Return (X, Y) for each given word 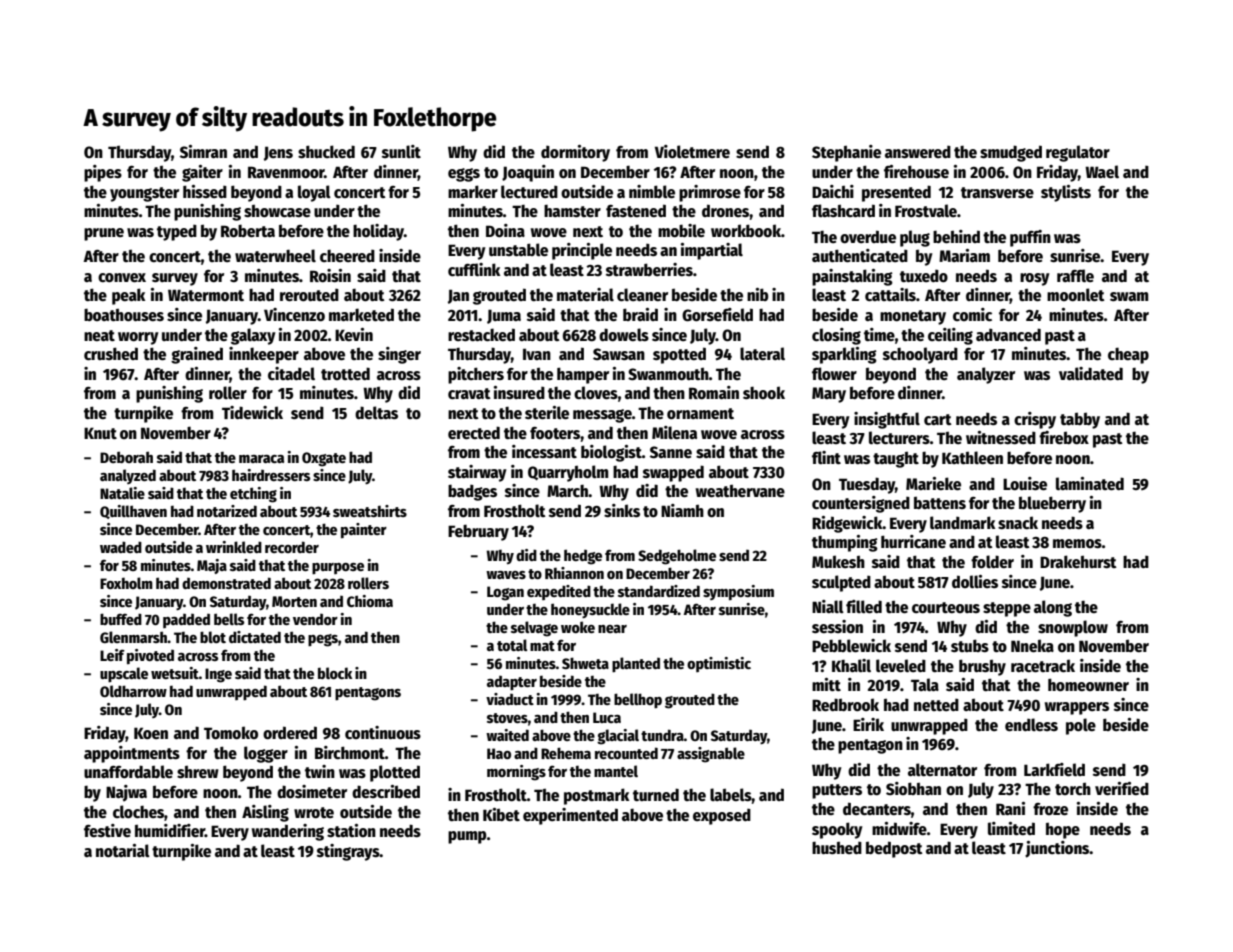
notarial (123, 850)
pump (467, 837)
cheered (347, 255)
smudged (1011, 153)
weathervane (740, 491)
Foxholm (126, 583)
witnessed (1001, 438)
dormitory (575, 153)
